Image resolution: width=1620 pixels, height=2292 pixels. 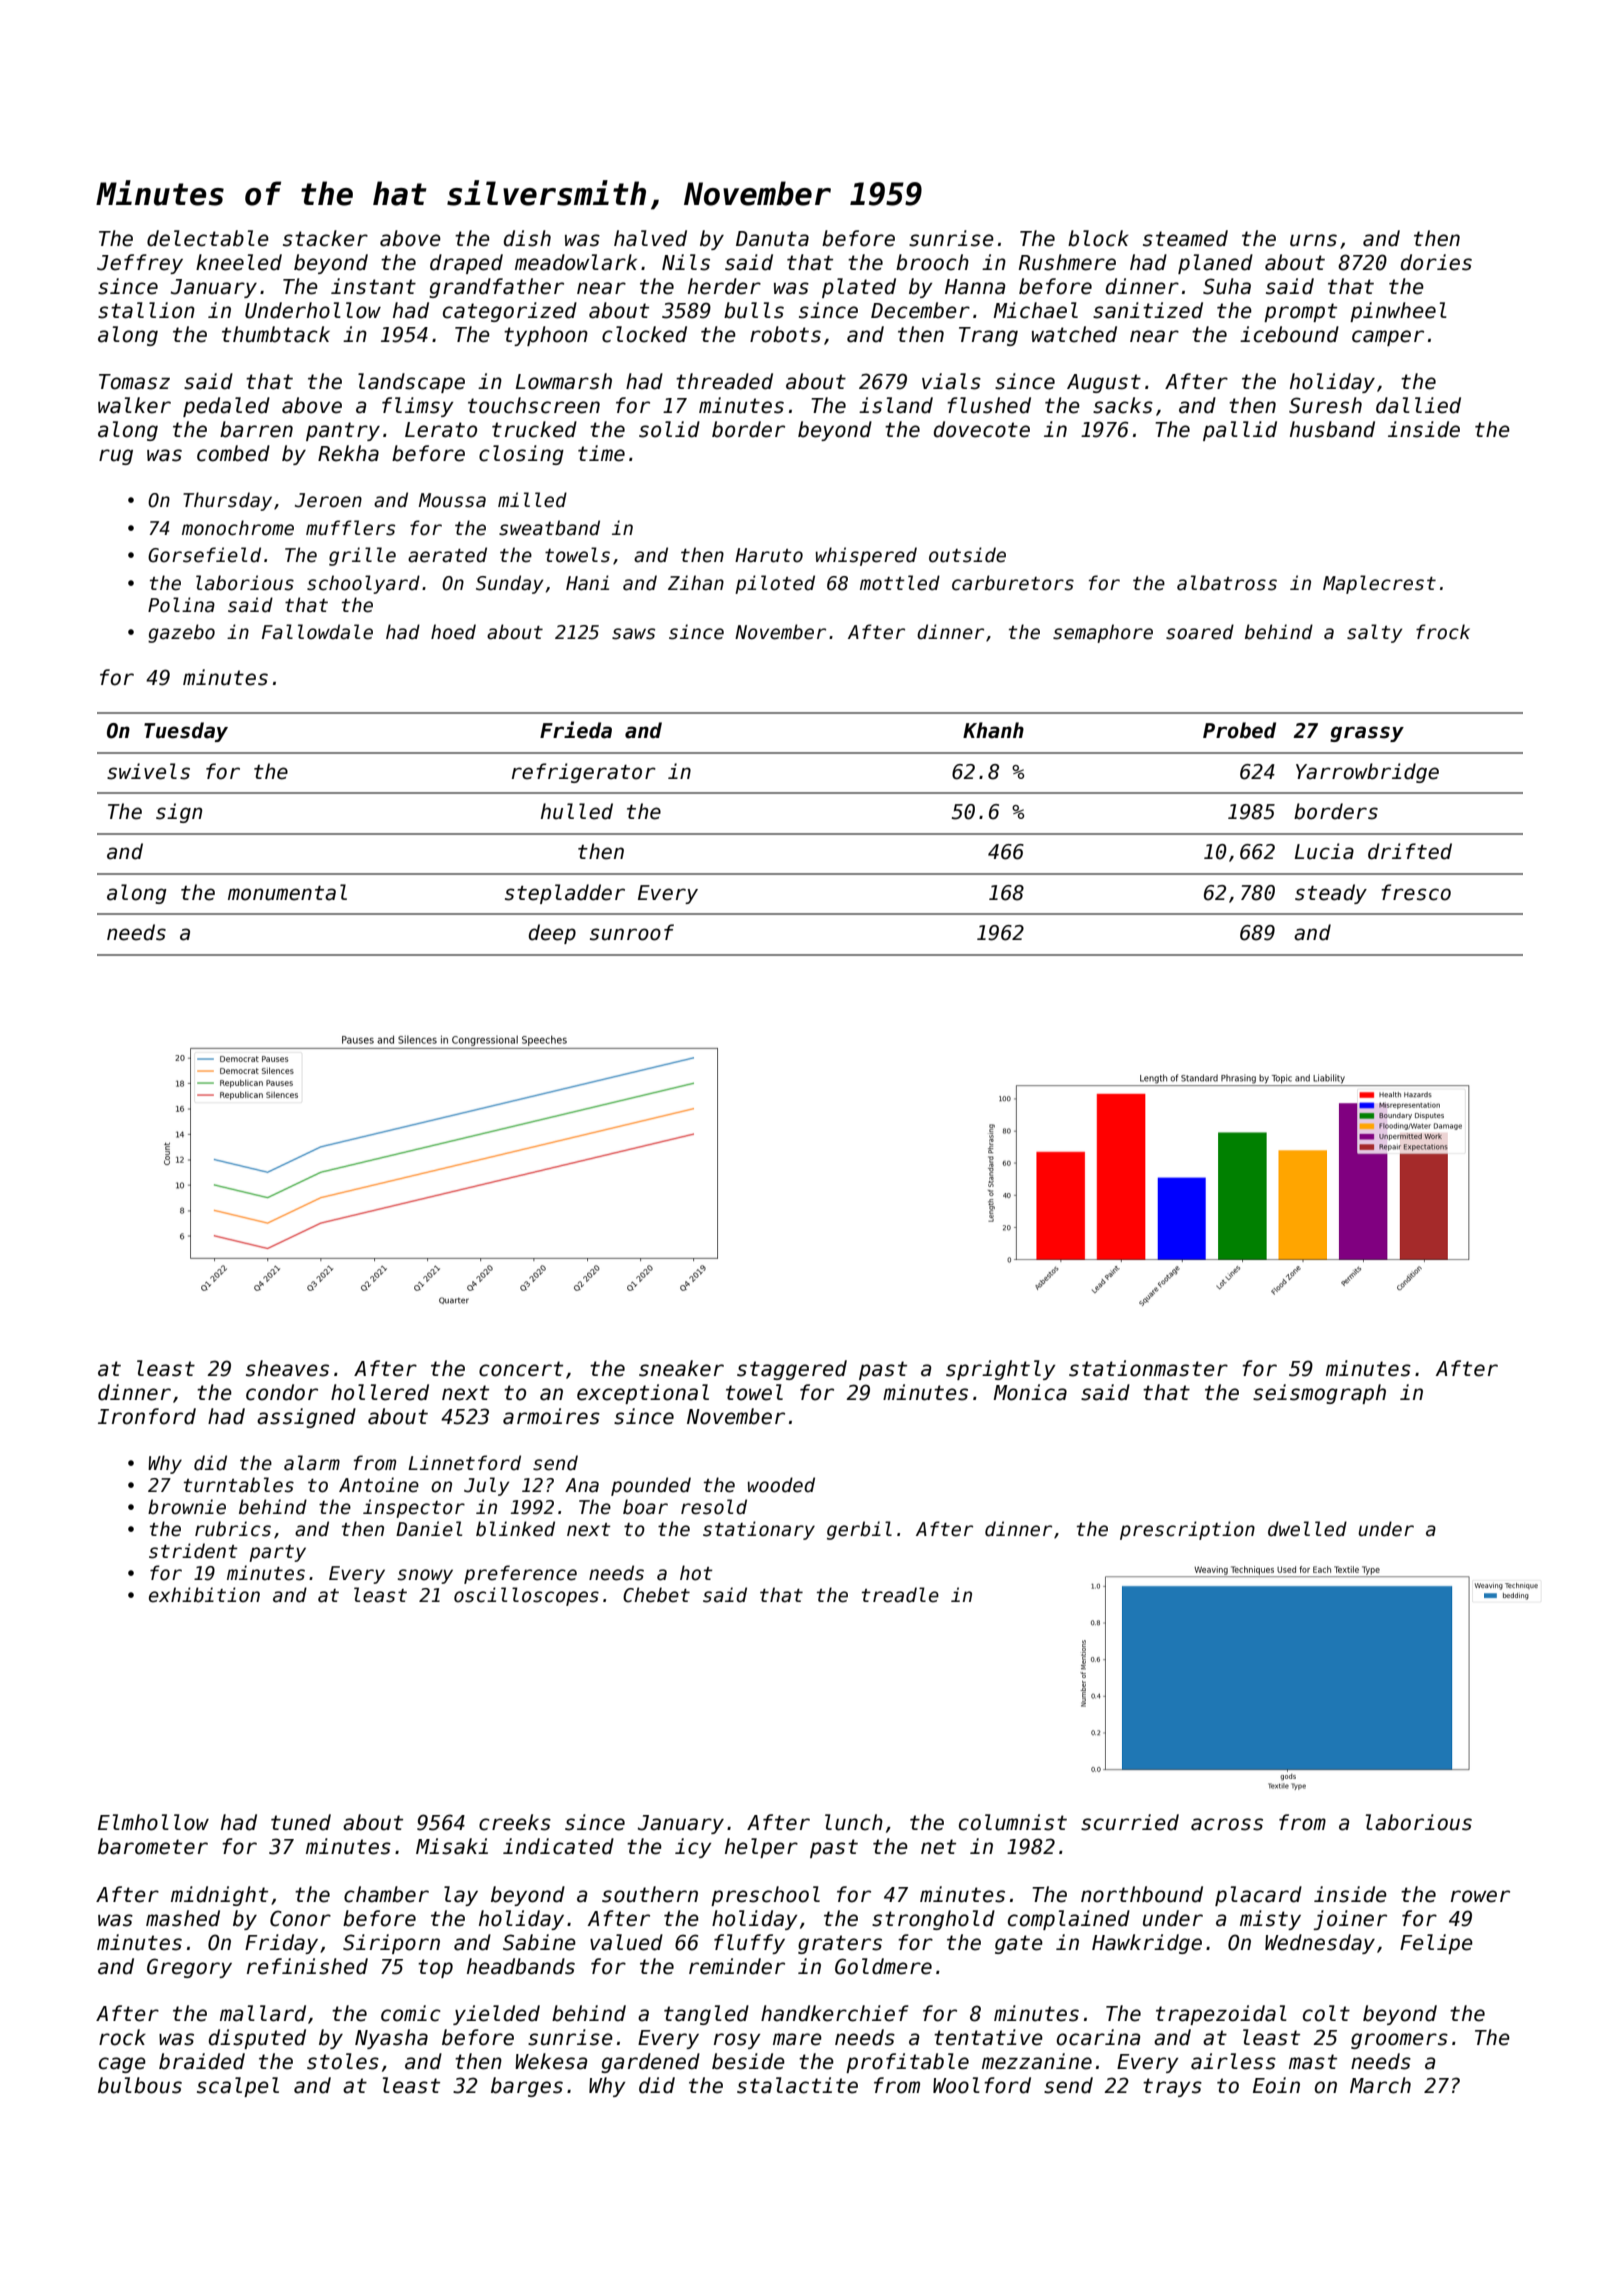 I want to click on hoed, so click(x=453, y=632).
